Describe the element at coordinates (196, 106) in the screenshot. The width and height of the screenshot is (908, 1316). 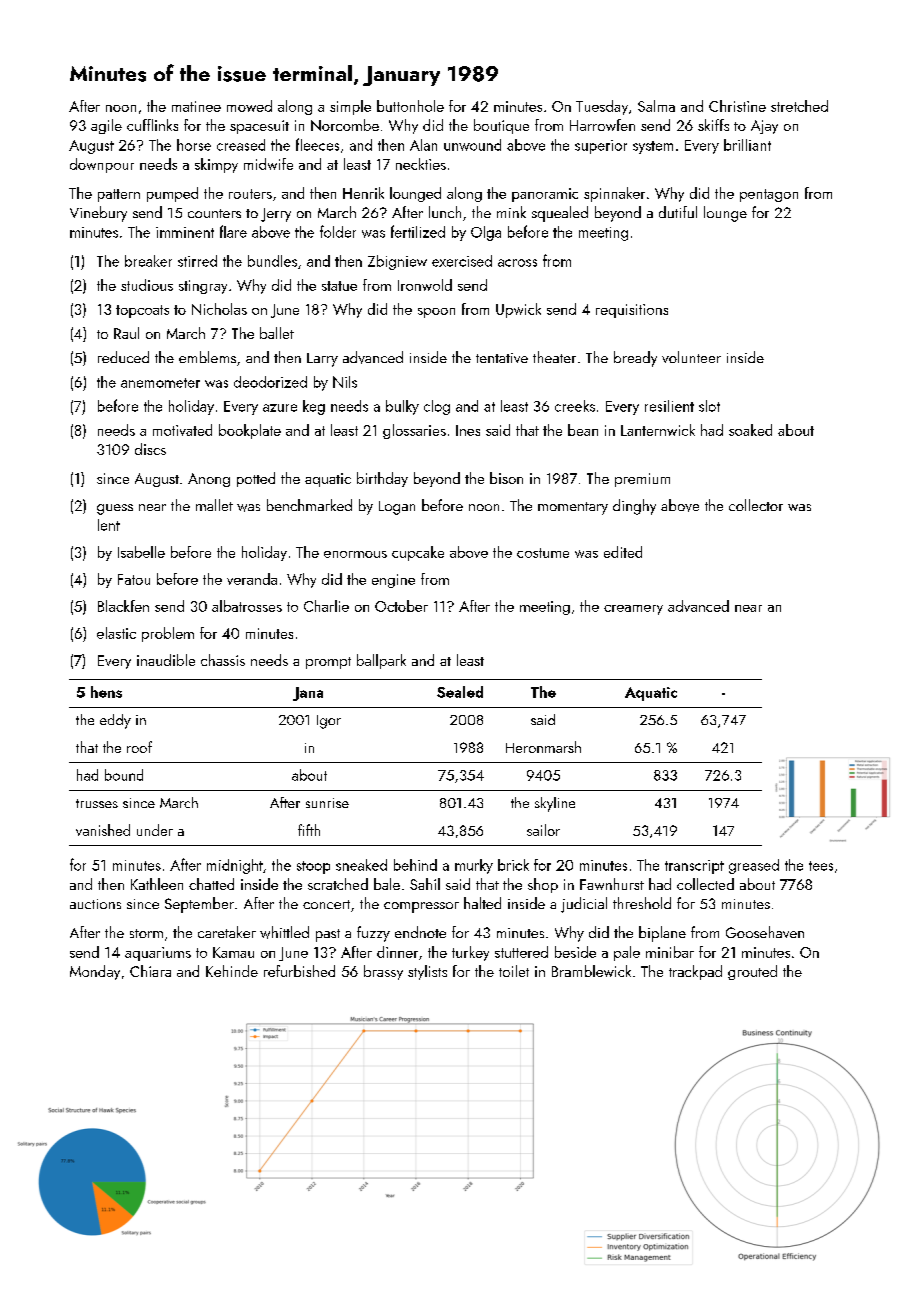
I see `matinee` at that location.
